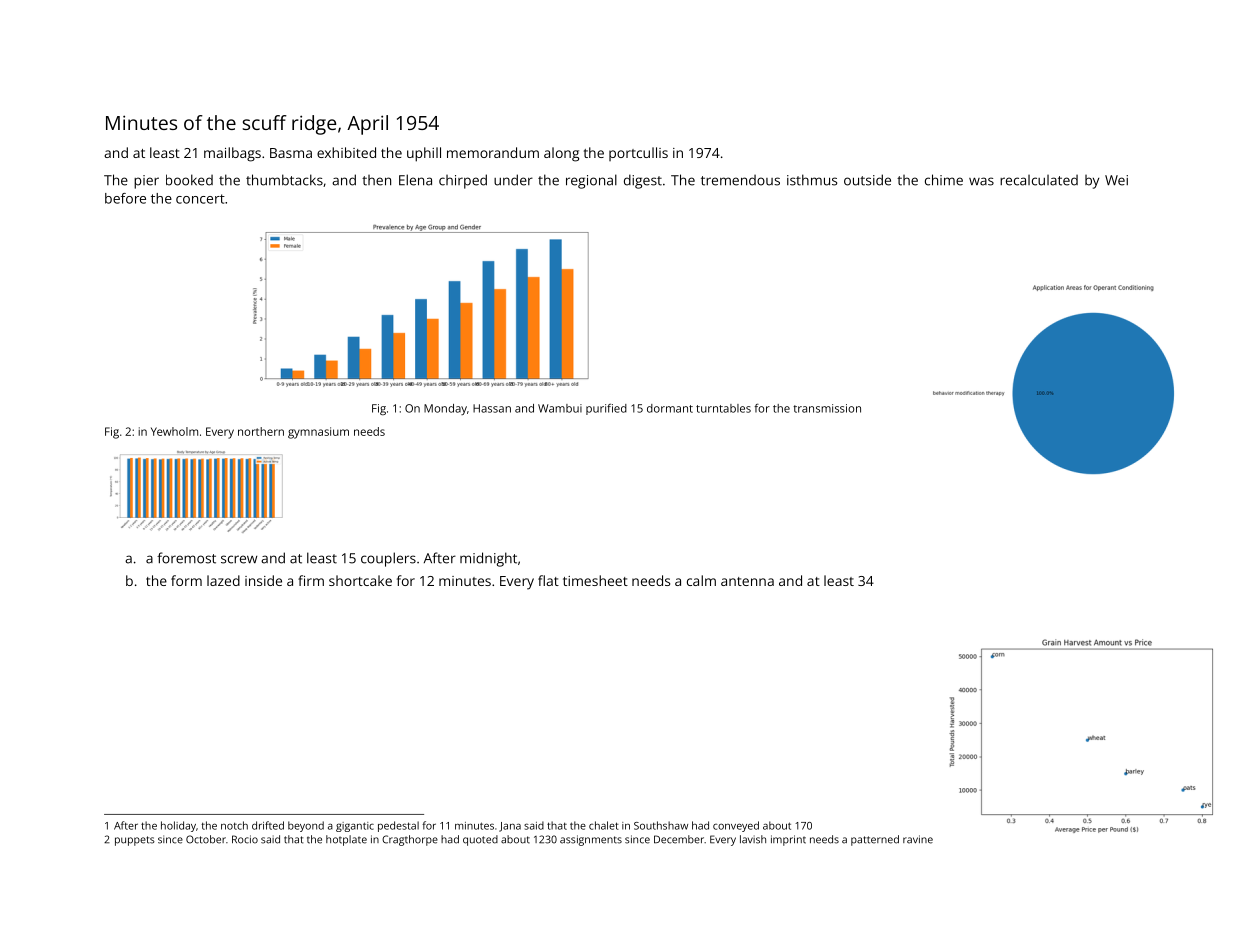 This screenshot has width=1233, height=952. What do you see at coordinates (488, 559) in the screenshot?
I see `midnight` at bounding box center [488, 559].
